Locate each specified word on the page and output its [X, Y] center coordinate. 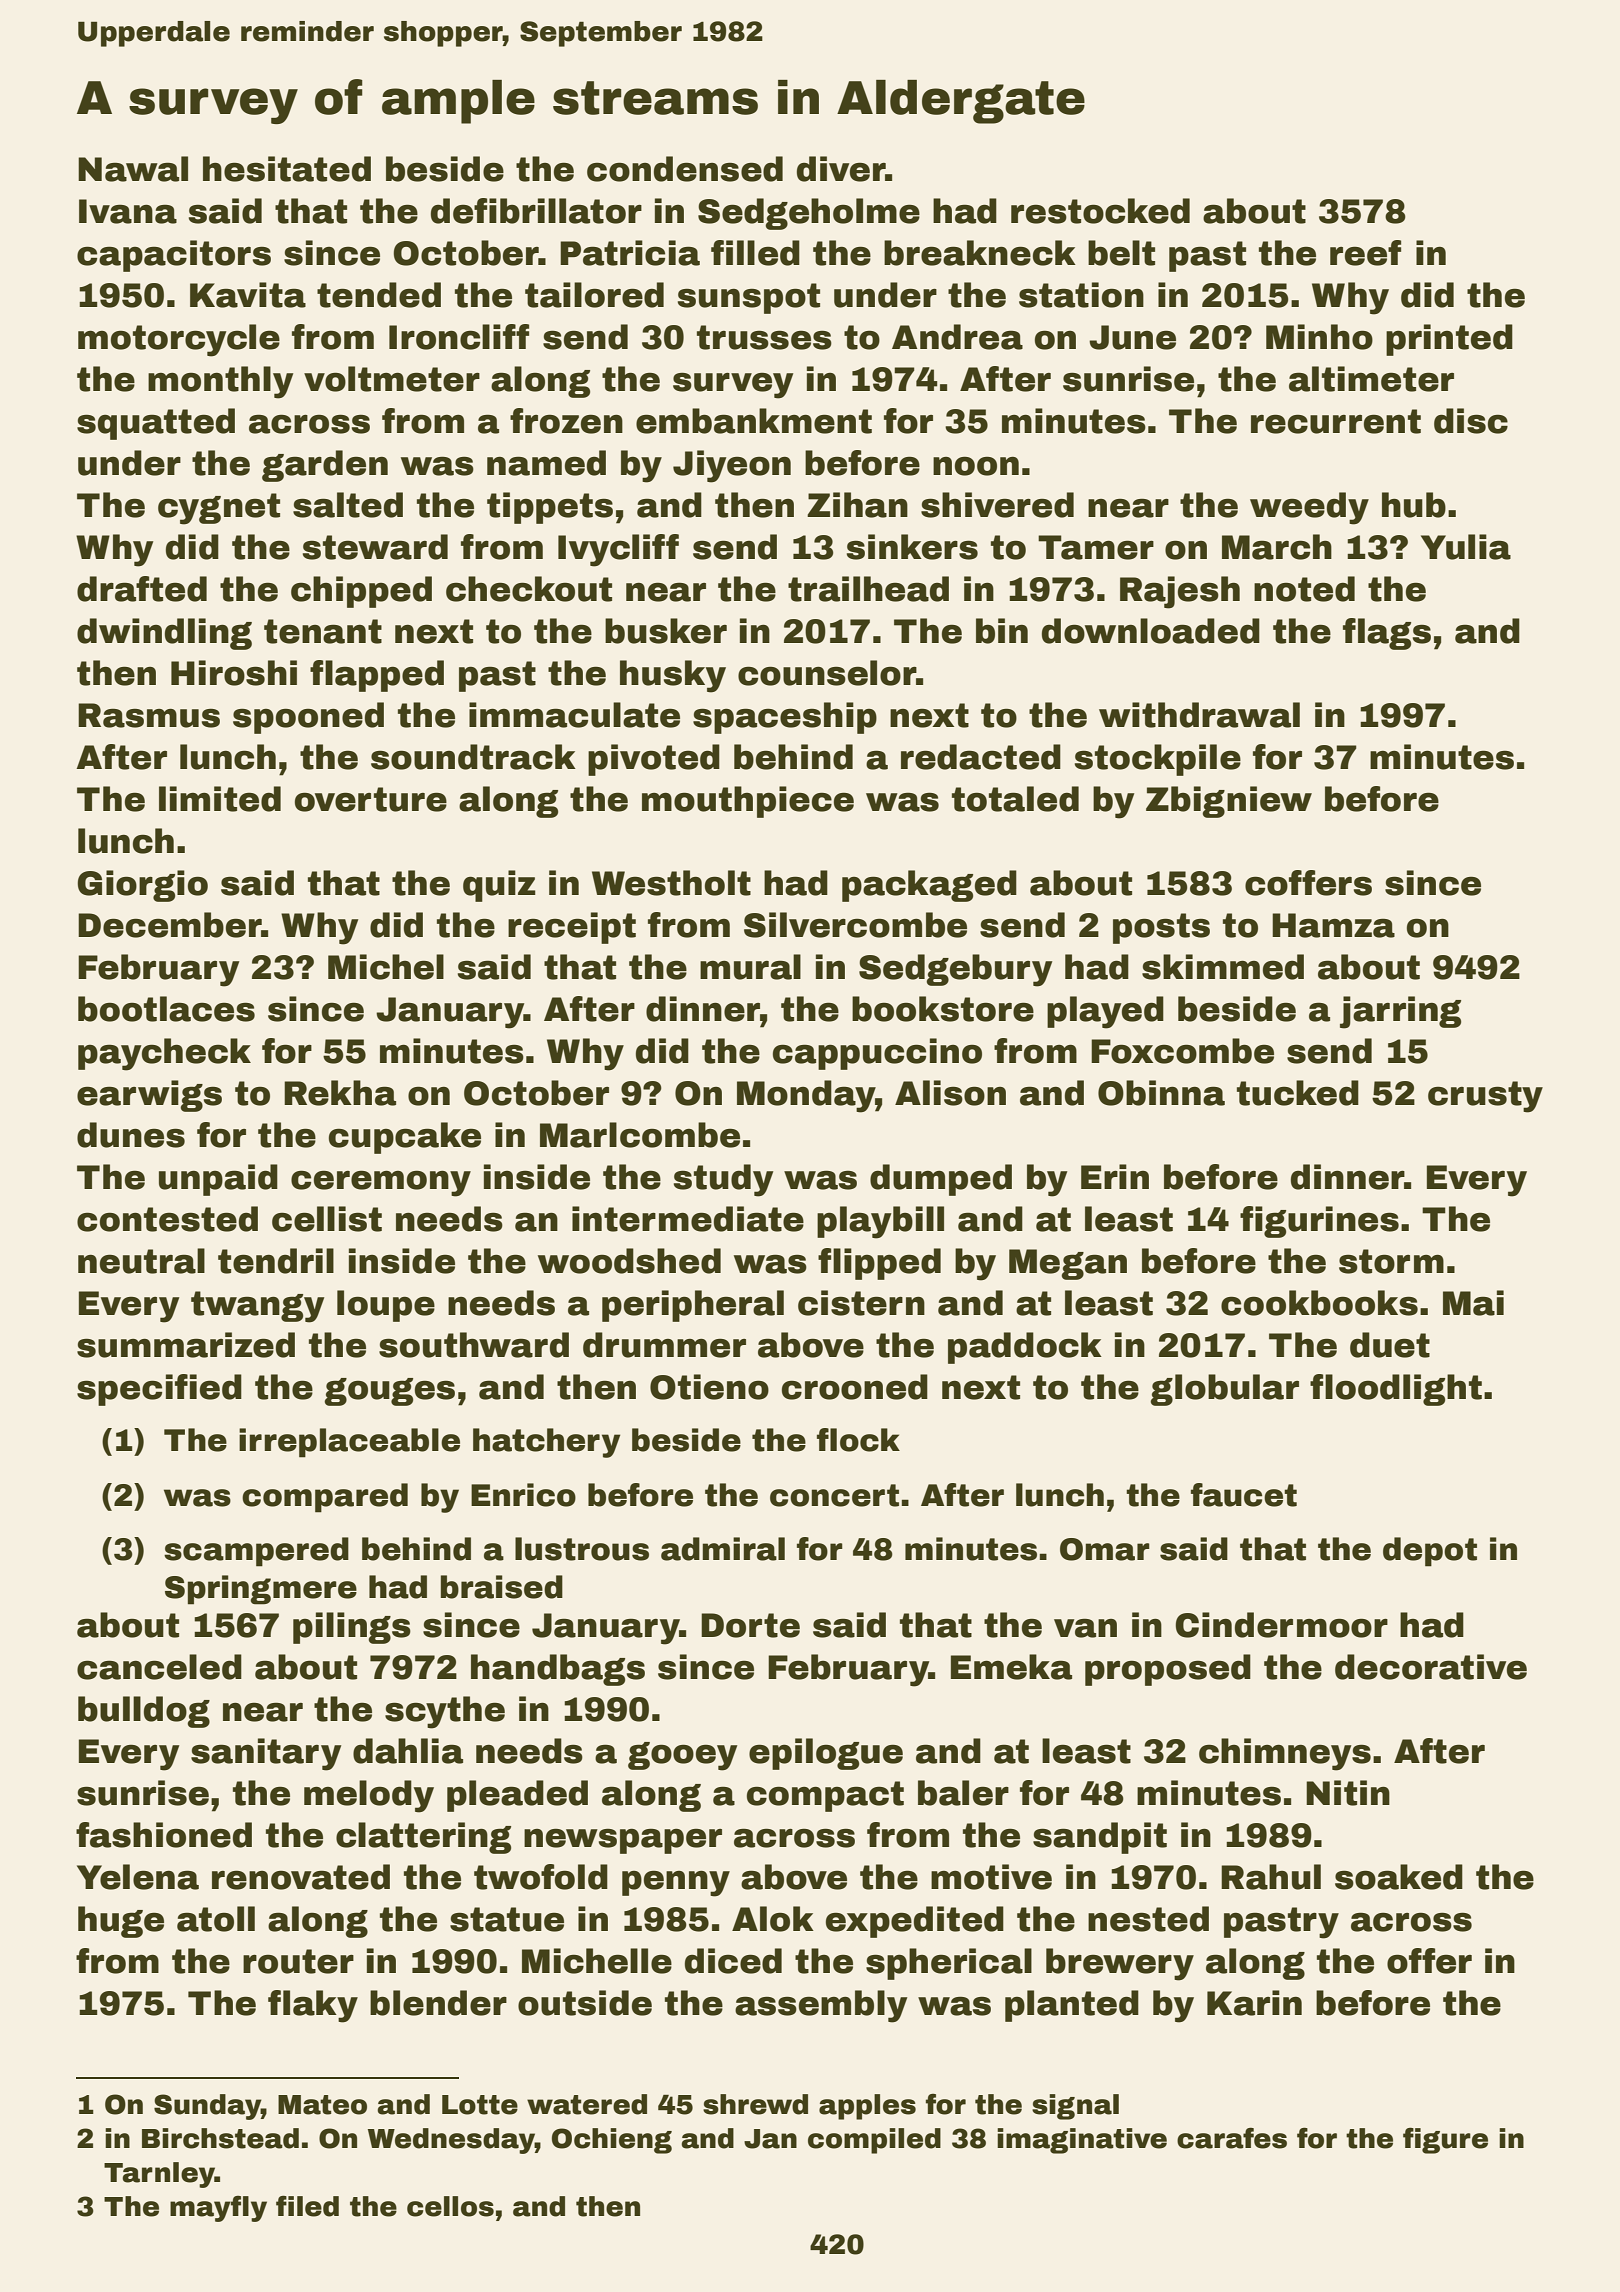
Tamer [1096, 547]
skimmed [1223, 967]
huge [121, 1922]
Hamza [1333, 925]
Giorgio [142, 886]
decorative [1431, 1667]
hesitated [287, 169]
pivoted [654, 760]
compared [325, 1498]
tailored [594, 295]
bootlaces [166, 1009]
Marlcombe [640, 1135]
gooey [682, 1756]
